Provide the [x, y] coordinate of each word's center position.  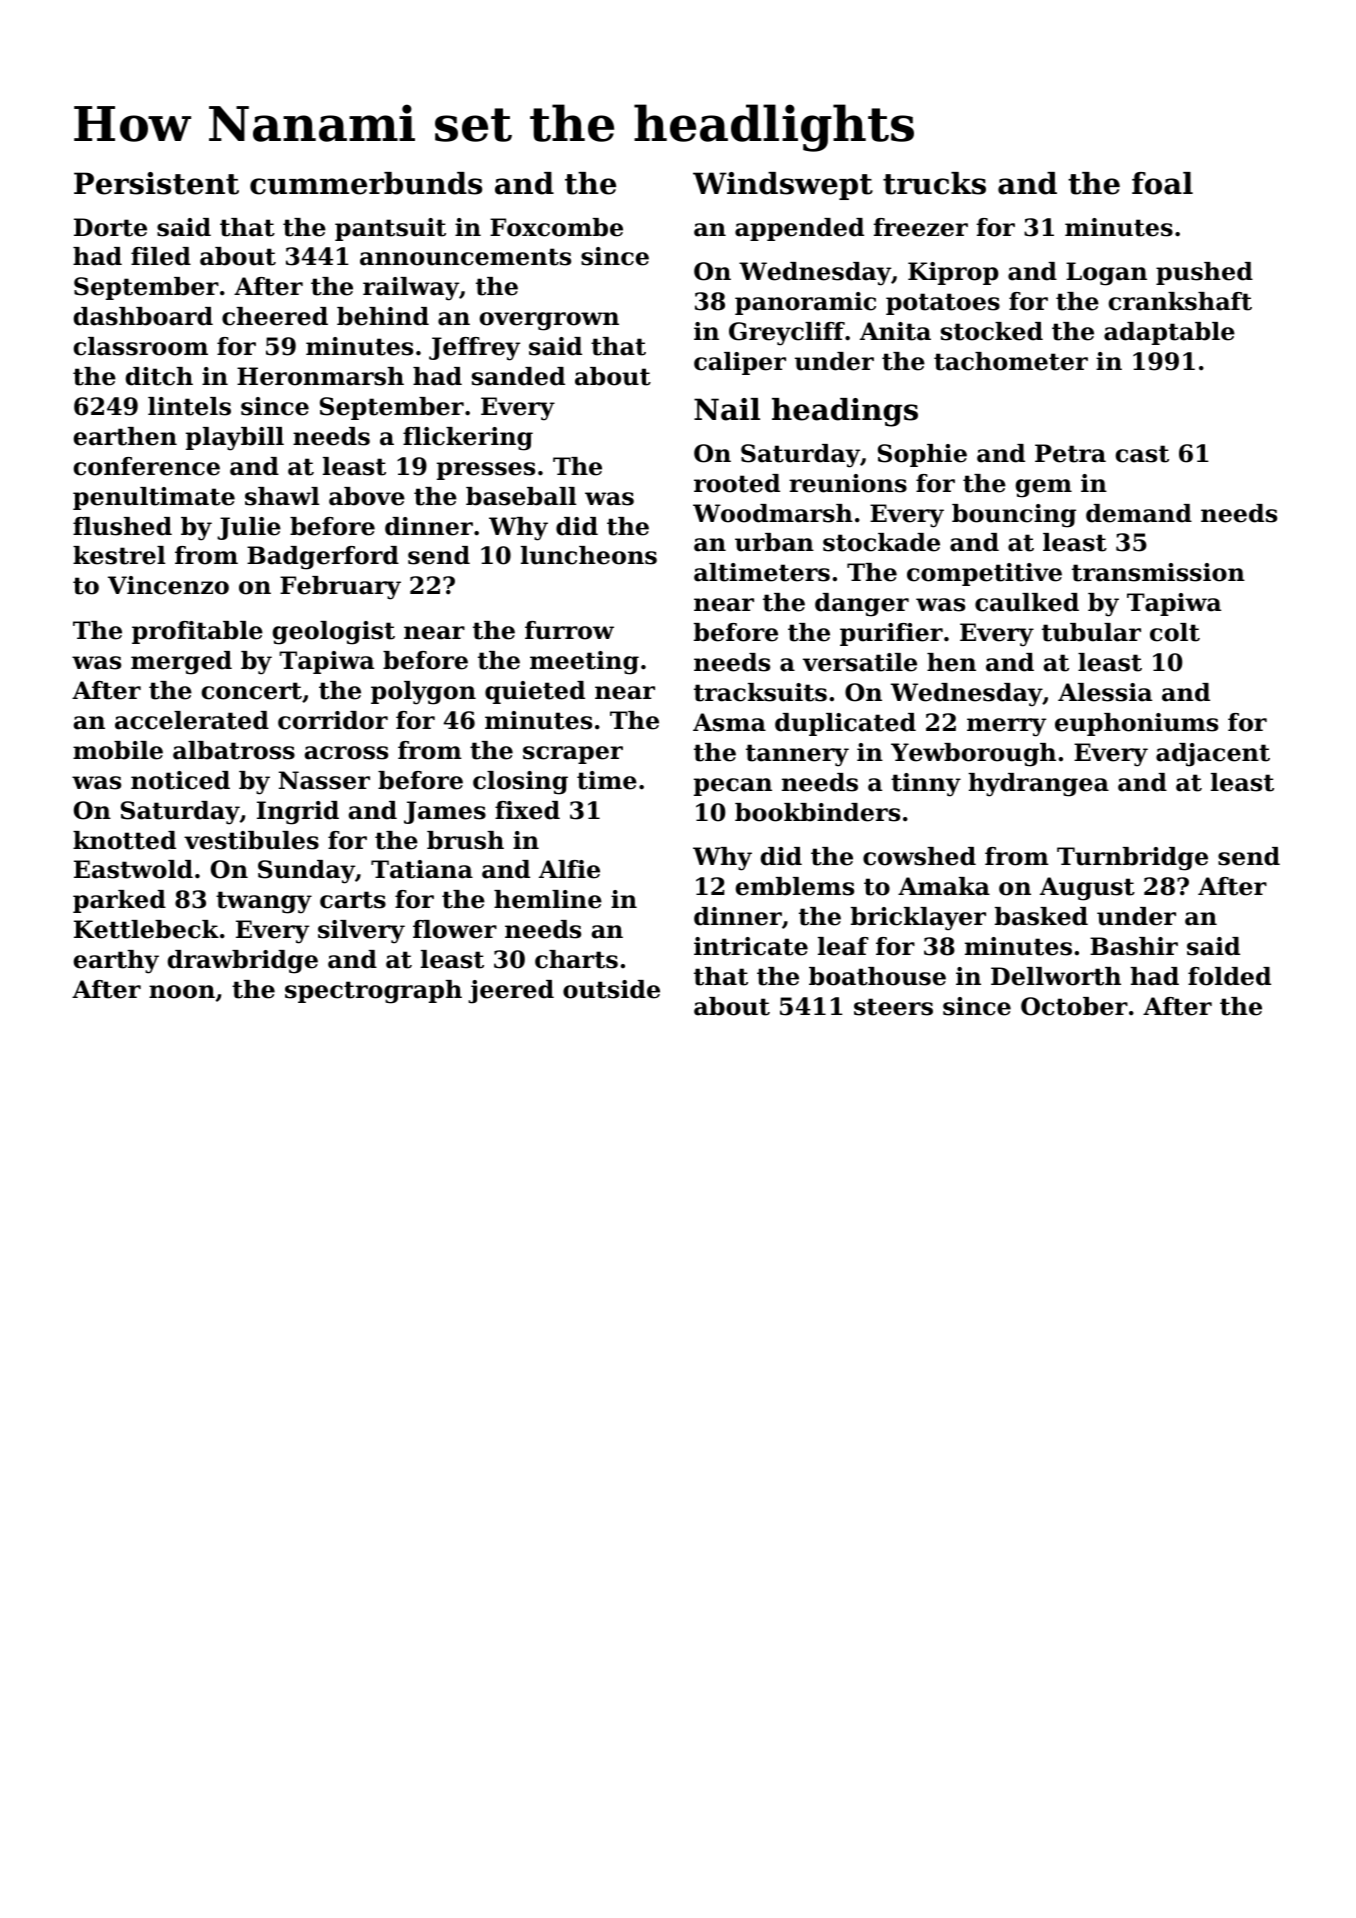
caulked [1027, 602]
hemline [548, 899]
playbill [235, 439]
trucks [934, 183]
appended [799, 229]
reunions [848, 483]
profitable [197, 632]
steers [893, 1007]
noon [182, 992]
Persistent [156, 183]
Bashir [1134, 946]
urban [774, 542]
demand [1139, 513]
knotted [124, 840]
